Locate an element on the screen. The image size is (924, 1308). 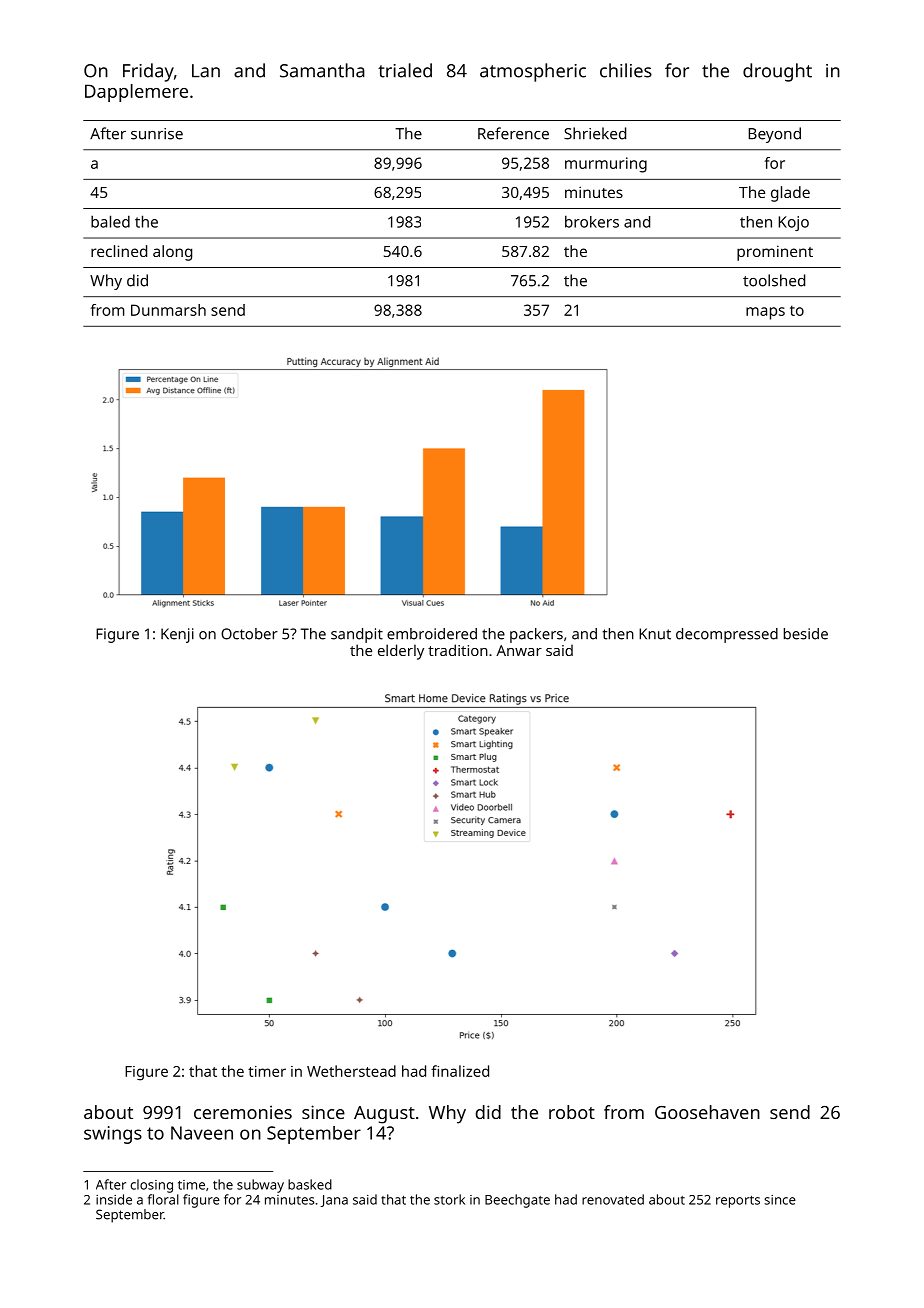
atmospheric is located at coordinates (533, 72).
